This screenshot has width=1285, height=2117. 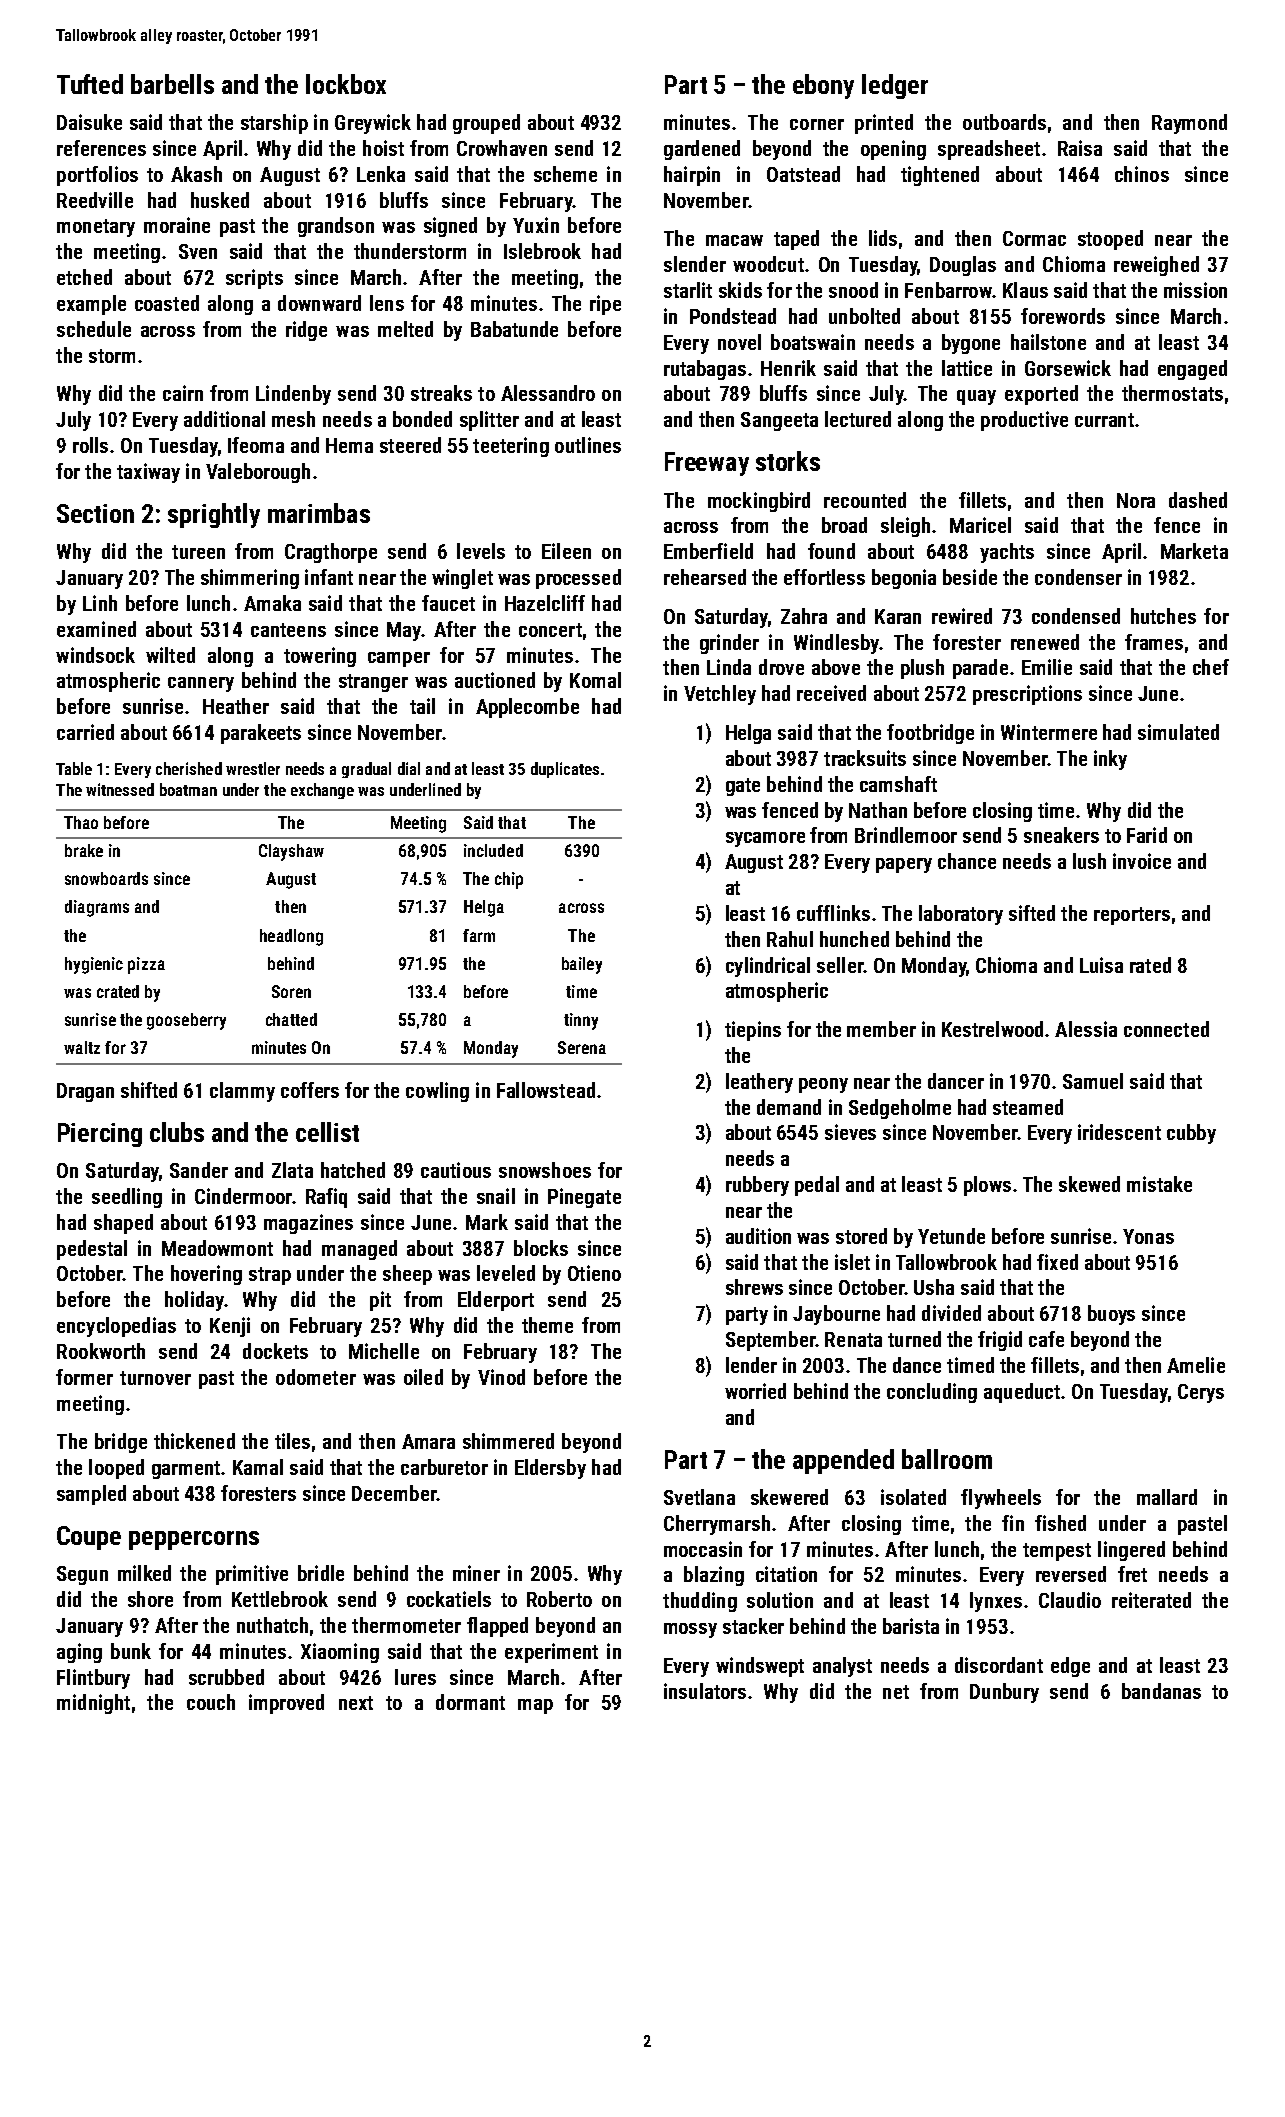 I want to click on former, so click(x=84, y=1377).
